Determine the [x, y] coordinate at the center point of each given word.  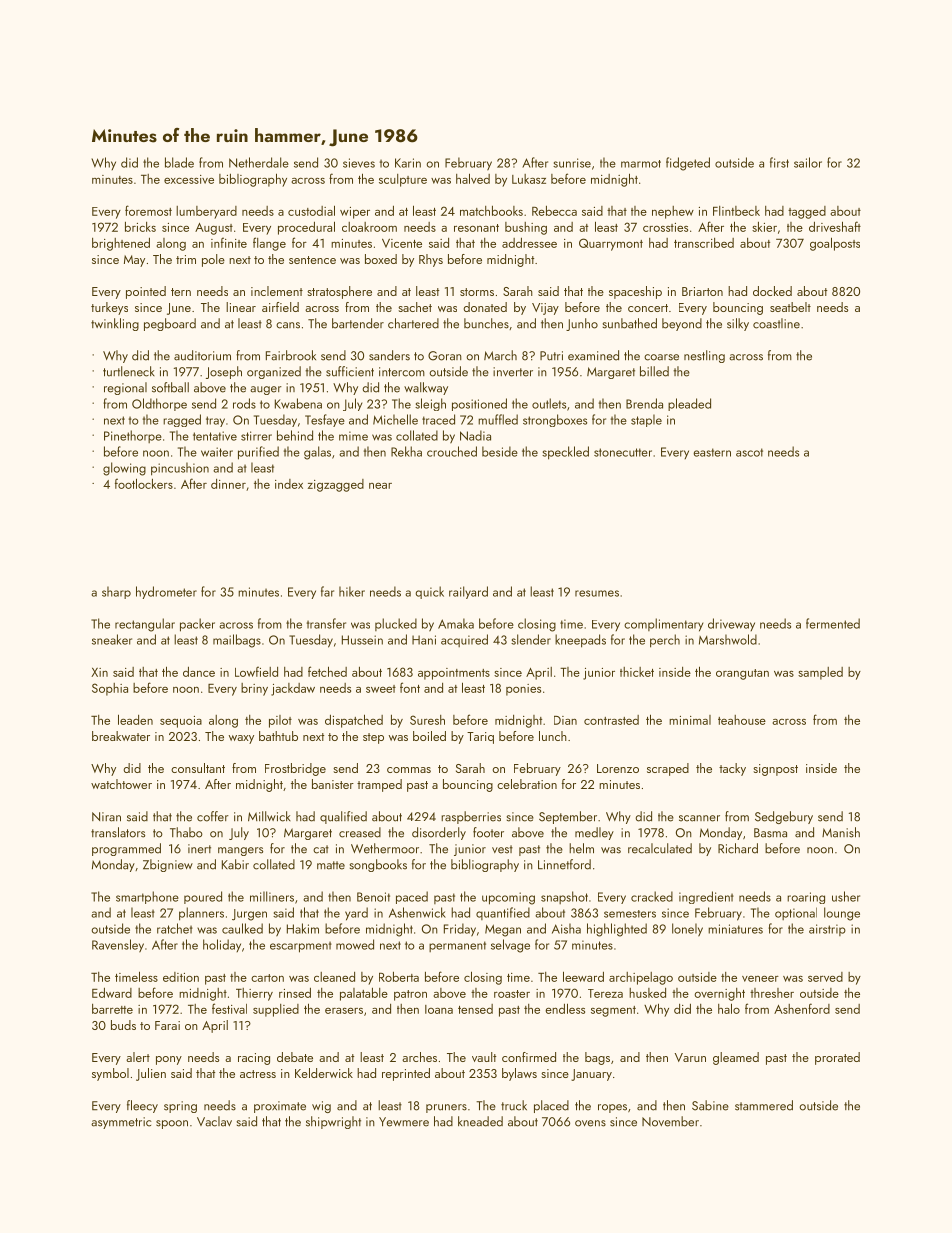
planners [201, 914]
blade [179, 162]
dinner [228, 484]
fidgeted [688, 164]
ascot [749, 452]
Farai [167, 1025]
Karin [408, 163]
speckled [565, 453]
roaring [806, 898]
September [568, 817]
